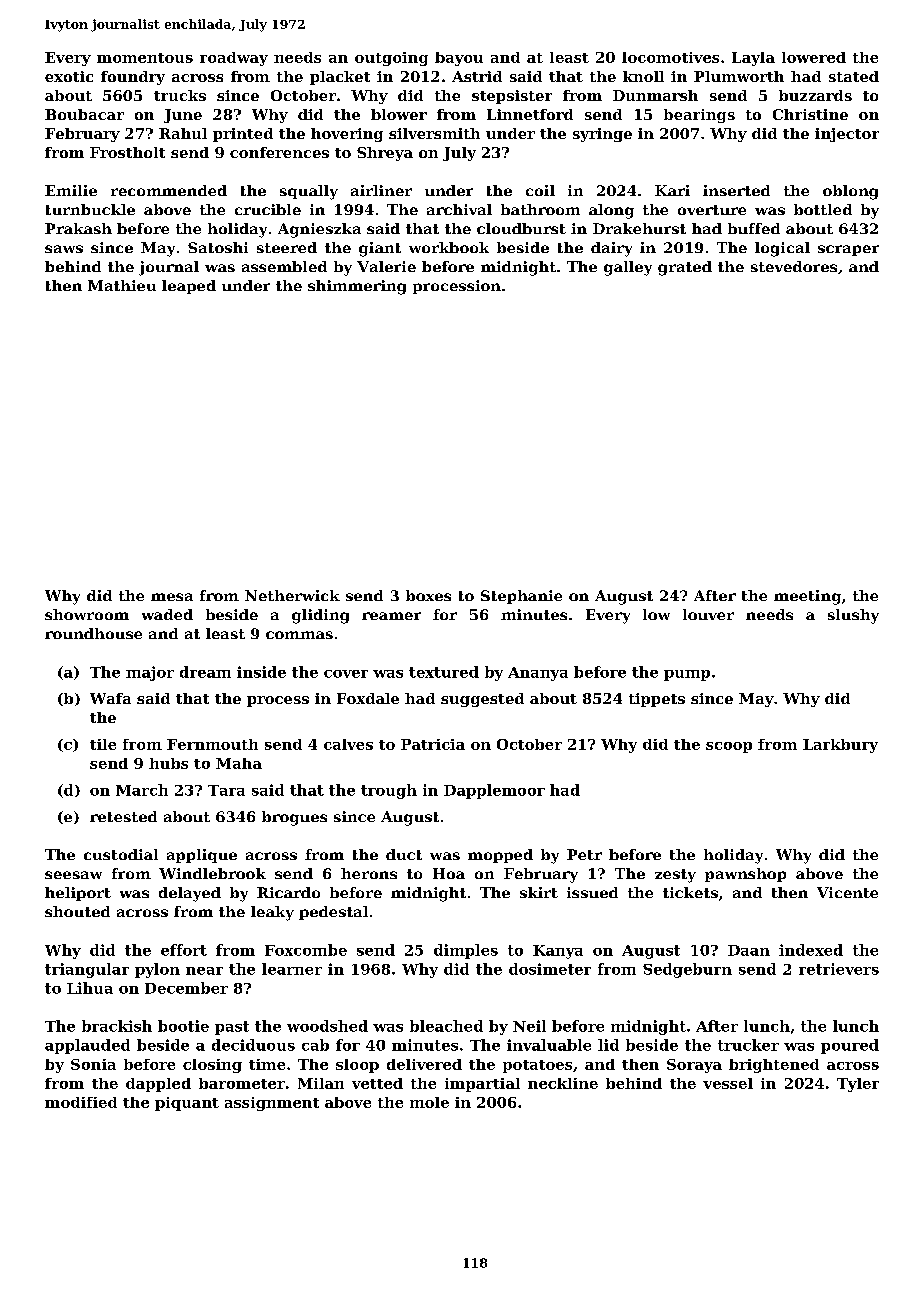 The height and width of the screenshot is (1308, 924). I want to click on custodial, so click(121, 854).
